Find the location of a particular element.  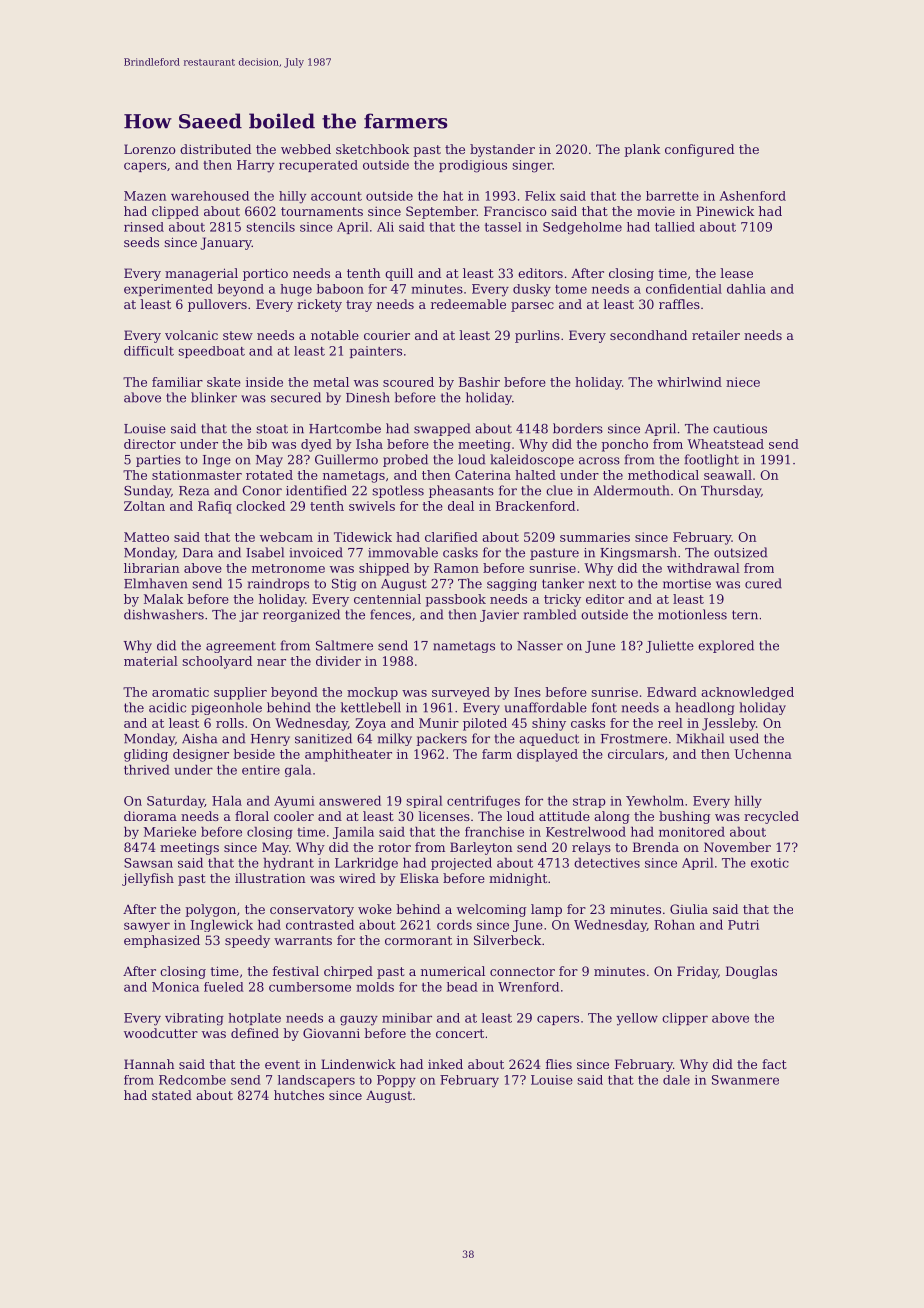

warrants is located at coordinates (303, 940).
